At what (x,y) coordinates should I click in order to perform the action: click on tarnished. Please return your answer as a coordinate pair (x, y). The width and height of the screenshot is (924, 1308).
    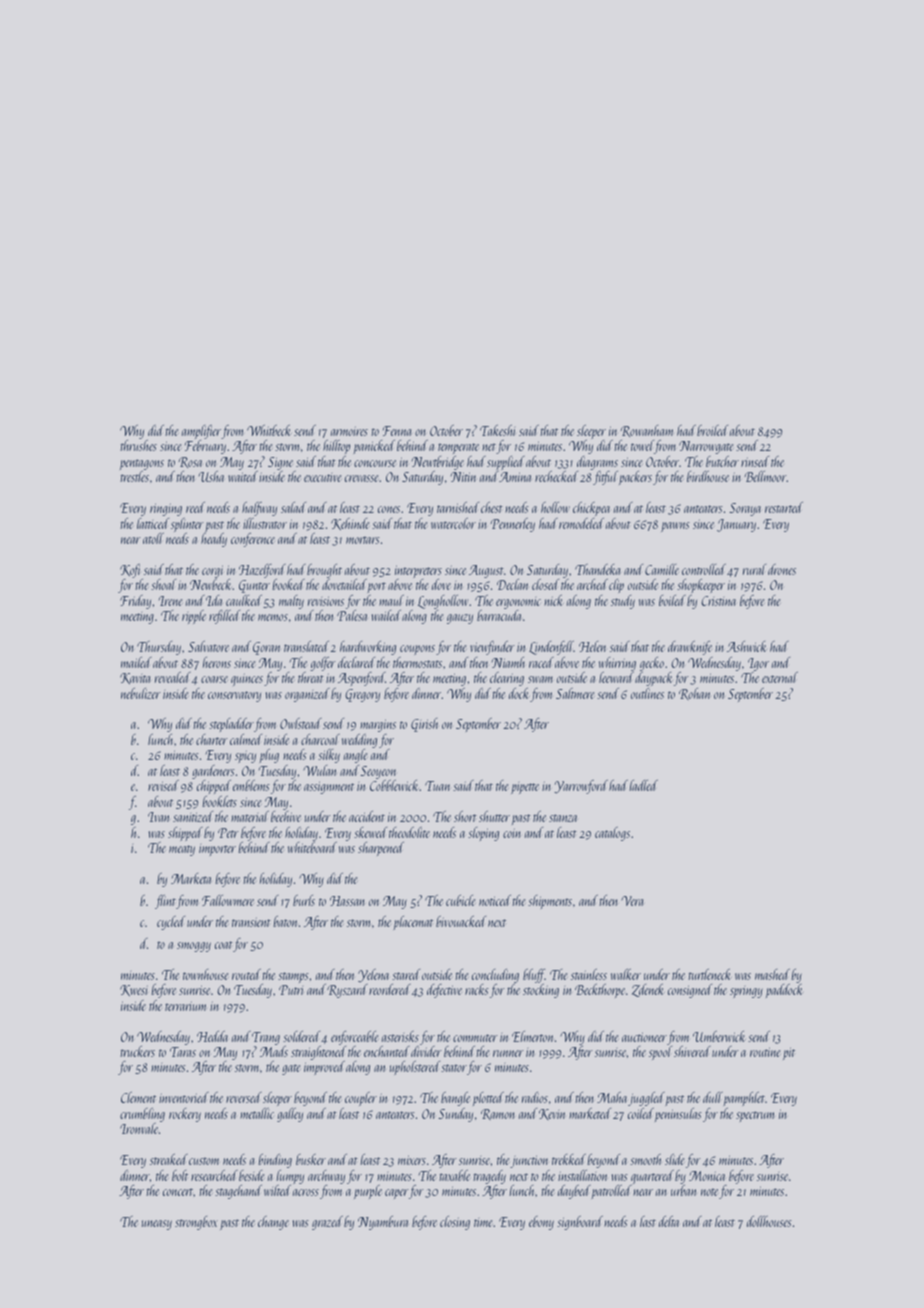
    Looking at the image, I should click on (458, 507).
